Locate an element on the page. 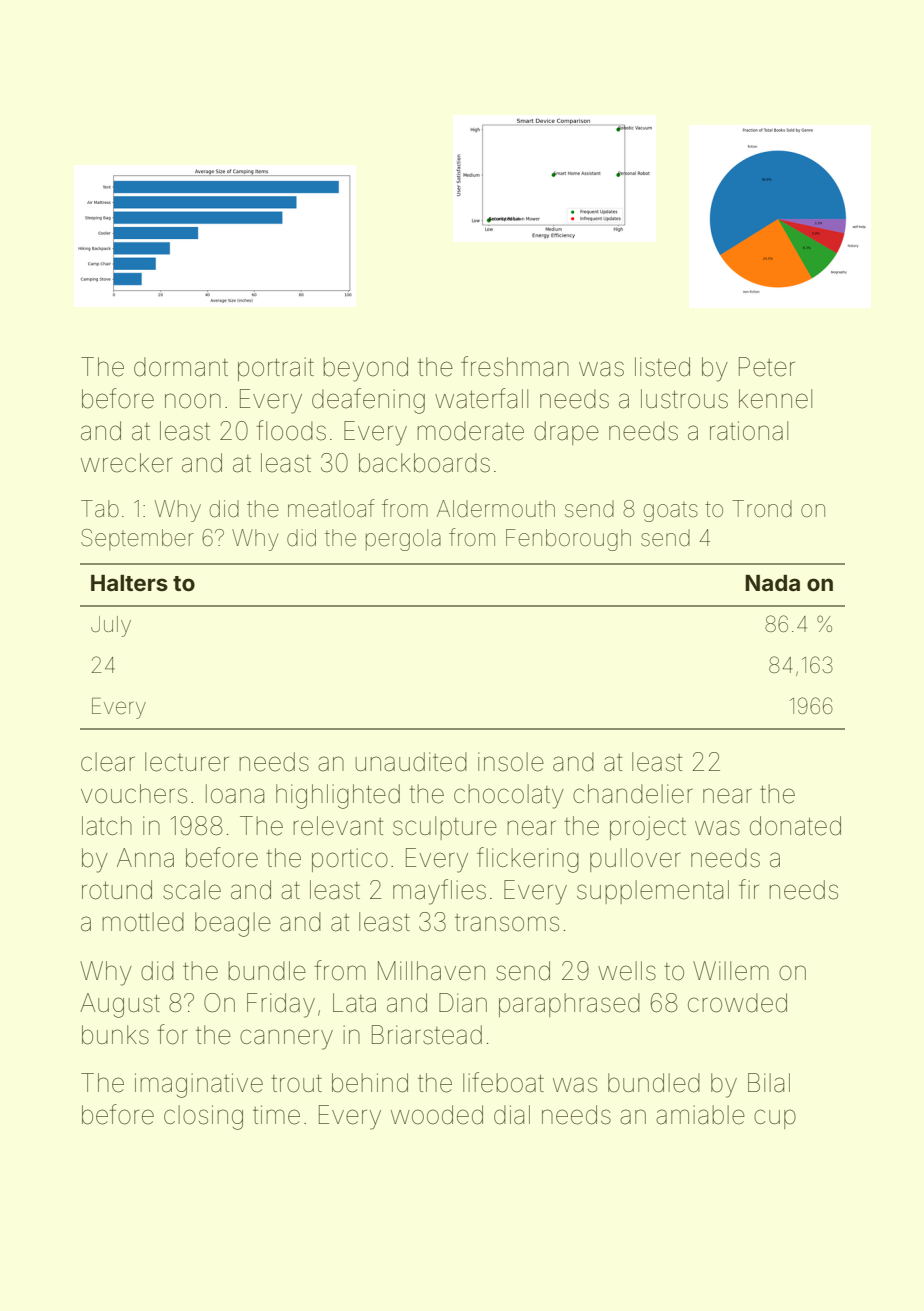 This page has height=1311, width=924. beagle is located at coordinates (233, 924).
